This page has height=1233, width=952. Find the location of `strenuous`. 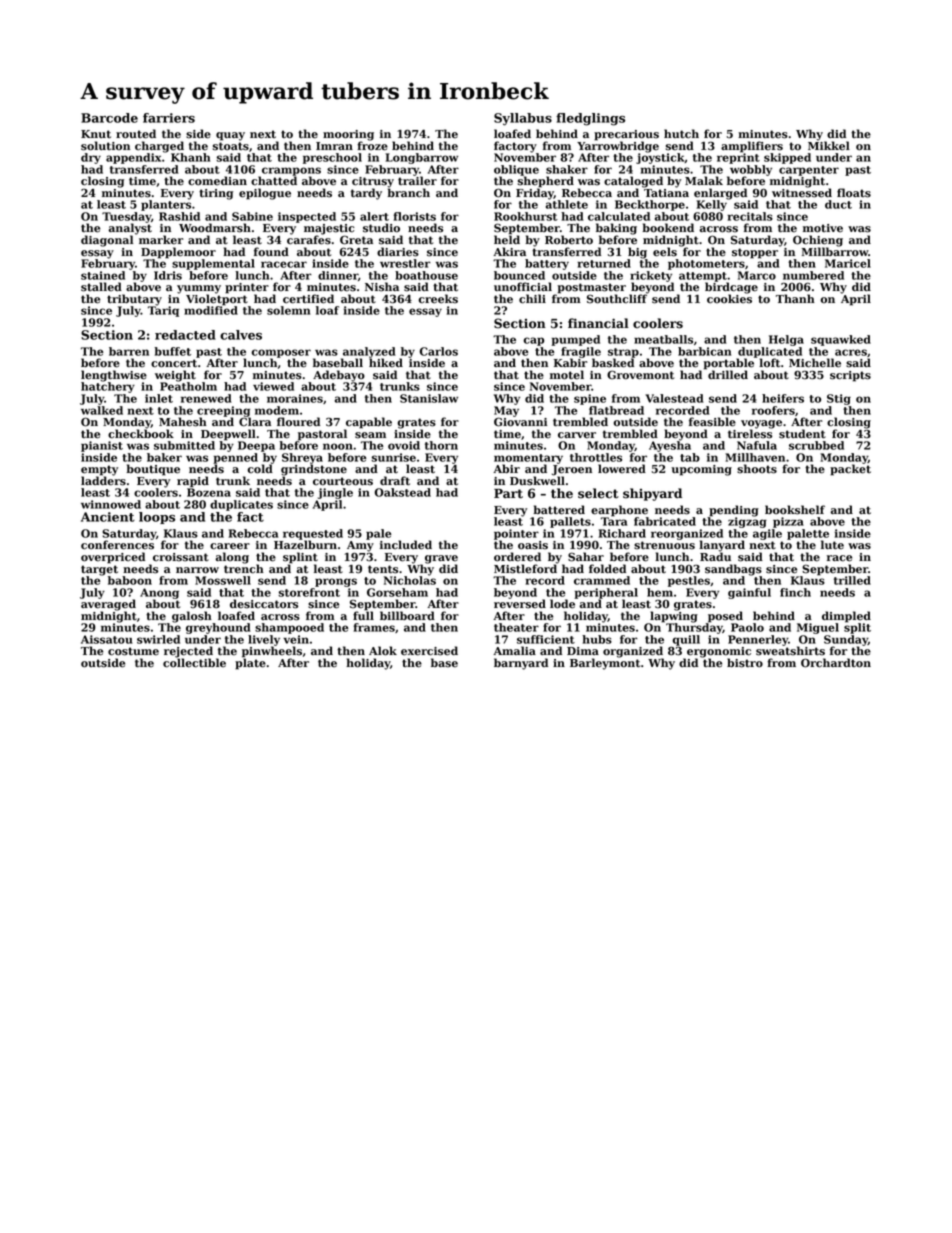

strenuous is located at coordinates (664, 545).
